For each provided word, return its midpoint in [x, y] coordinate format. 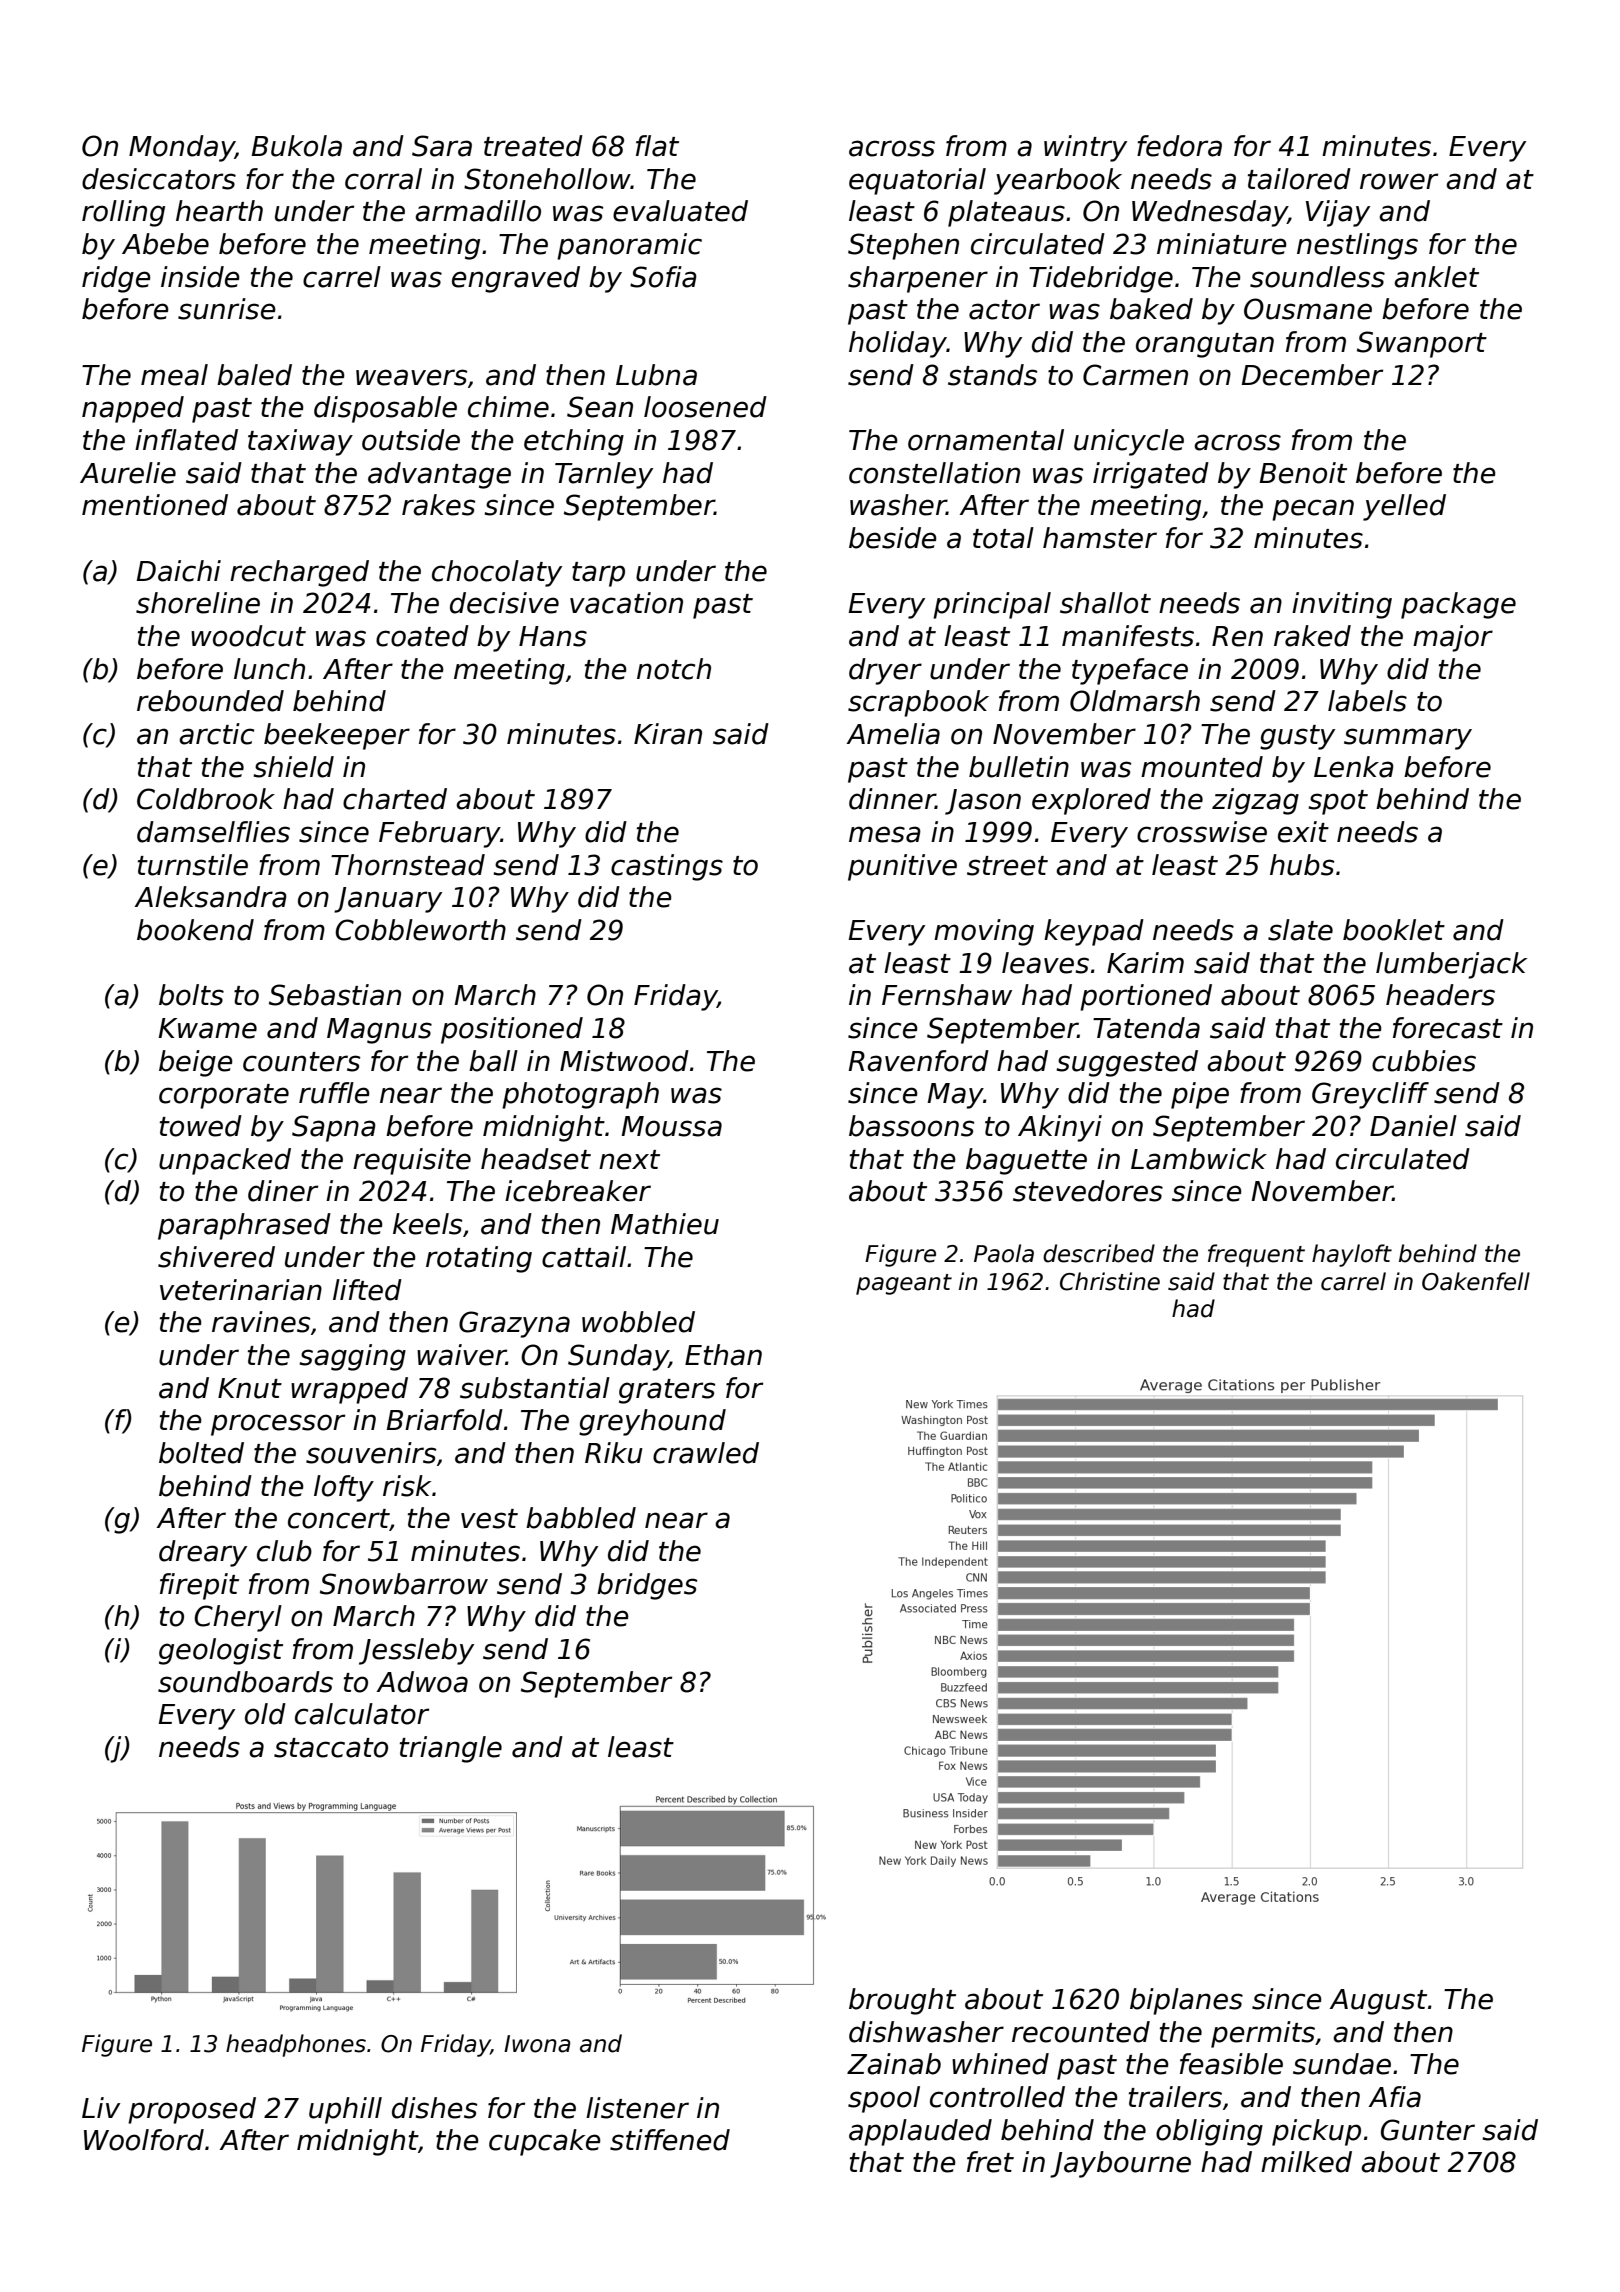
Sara [442, 146]
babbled [581, 1518]
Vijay [1338, 213]
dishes [434, 2108]
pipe [1200, 1095]
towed [201, 1126]
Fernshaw [947, 995]
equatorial [917, 181]
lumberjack [1451, 965]
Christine [1110, 1281]
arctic [216, 734]
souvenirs [371, 1453]
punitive [902, 867]
